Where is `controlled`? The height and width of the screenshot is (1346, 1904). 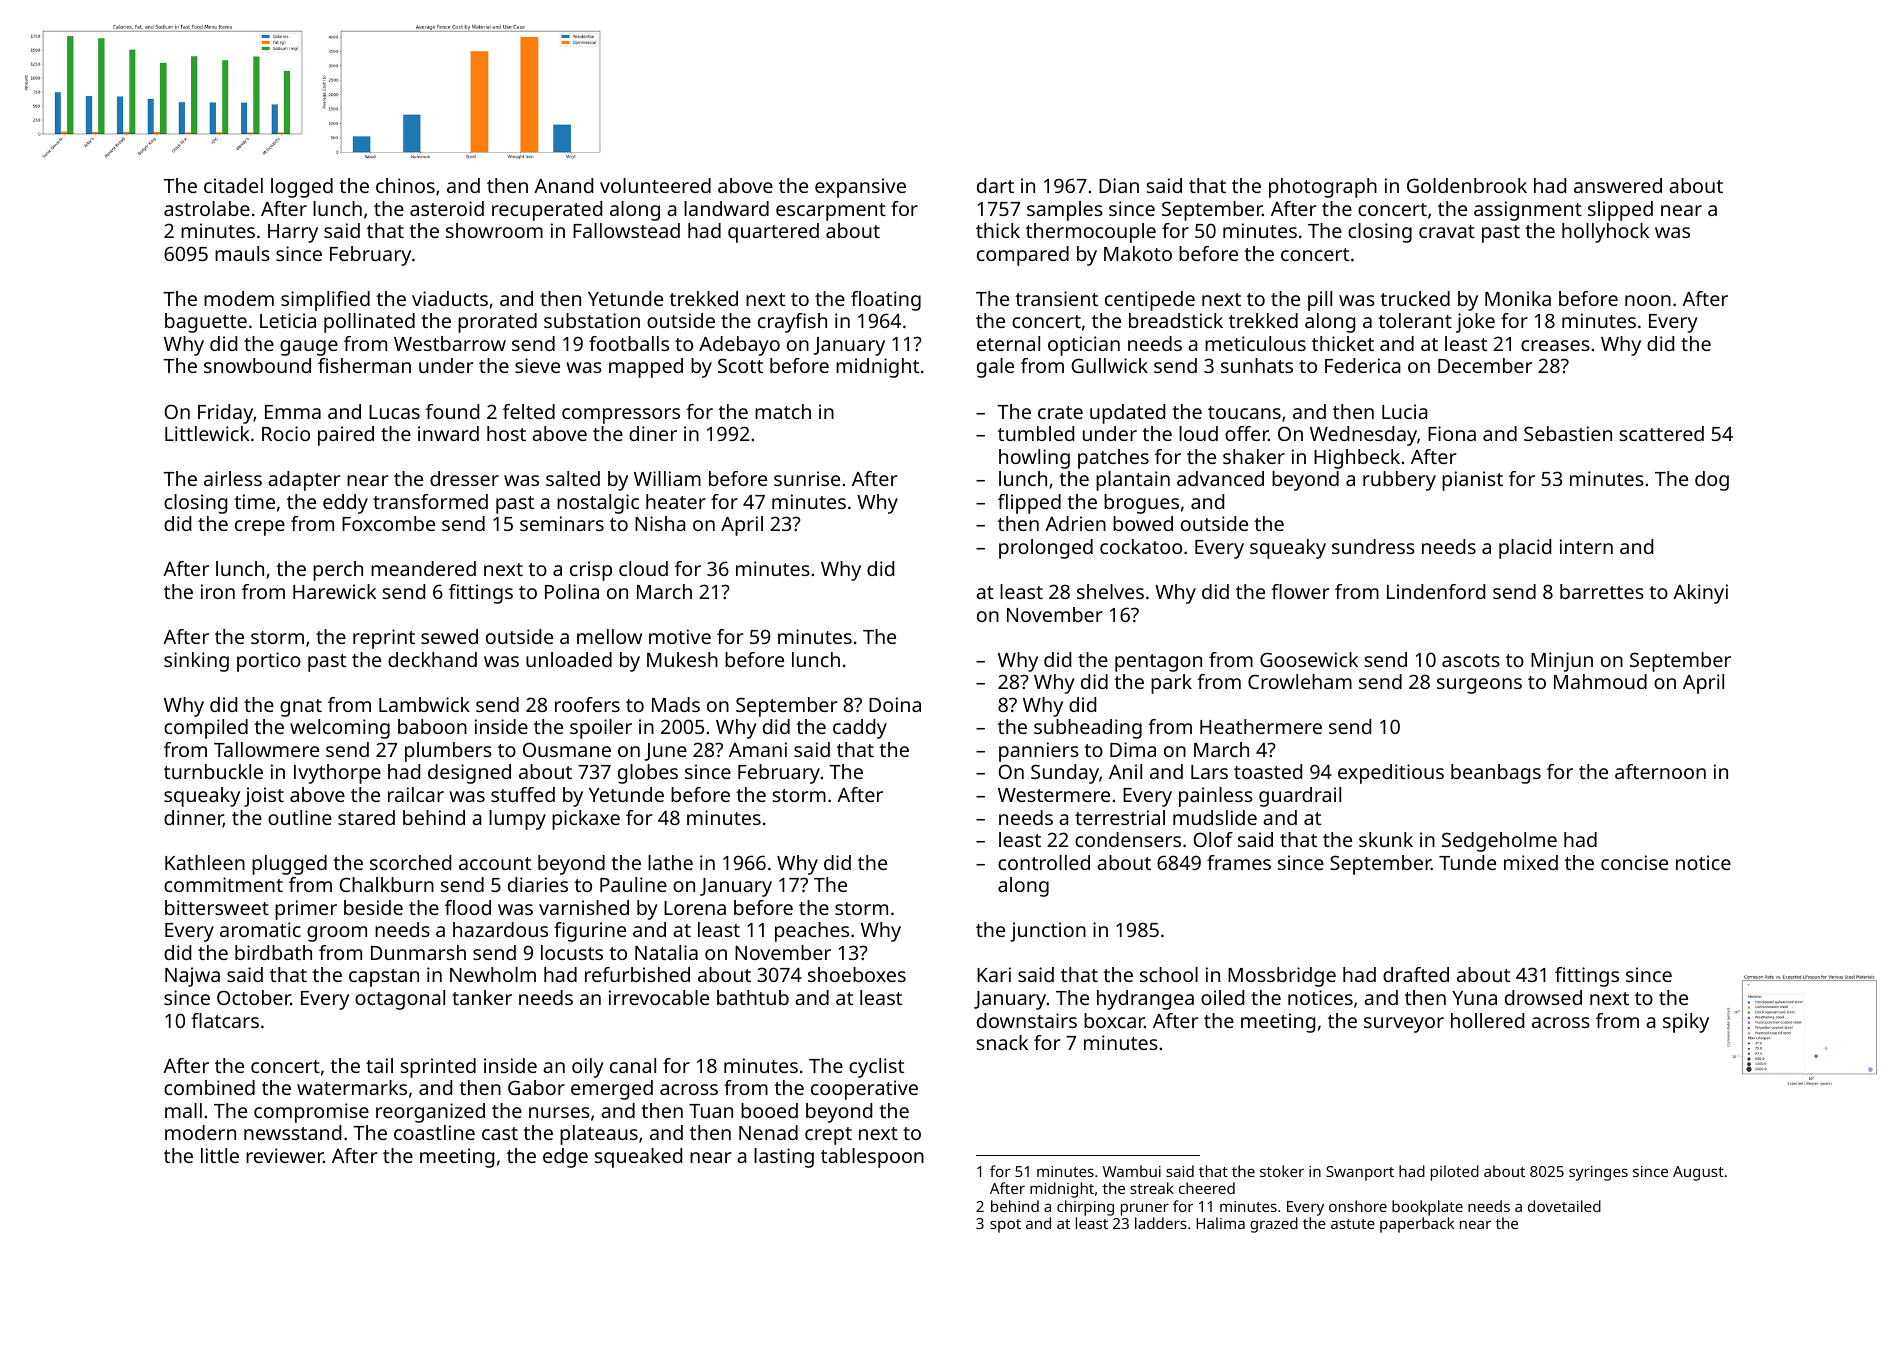 controlled is located at coordinates (1044, 862).
